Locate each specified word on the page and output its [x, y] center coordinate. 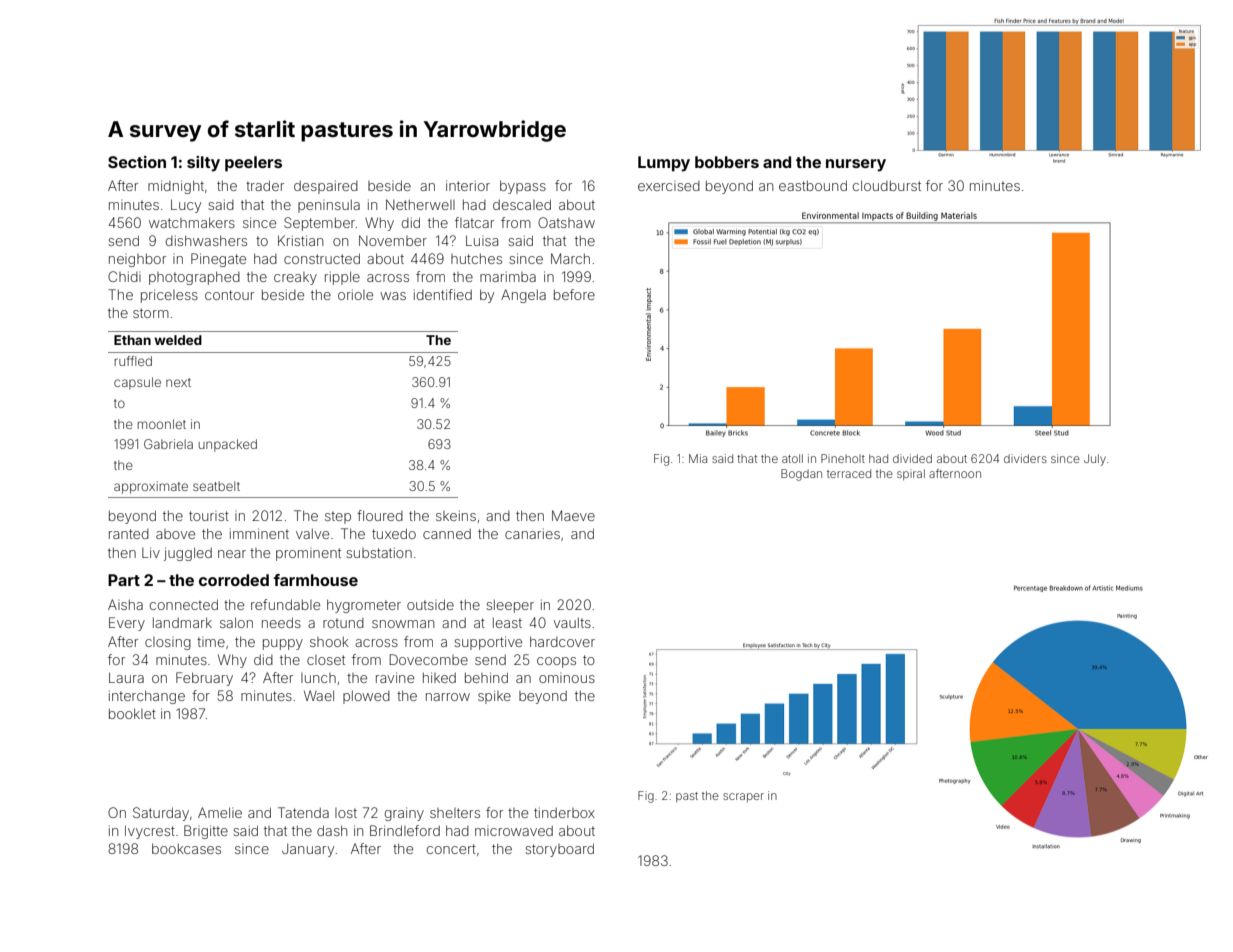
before [574, 294]
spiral [911, 474]
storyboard [559, 850]
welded [178, 340]
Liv [151, 552]
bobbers [727, 162]
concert [451, 849]
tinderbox [564, 812]
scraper [743, 797]
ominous [567, 679]
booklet [132, 713]
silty [203, 164]
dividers [1025, 458]
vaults [572, 622]
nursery [856, 165]
